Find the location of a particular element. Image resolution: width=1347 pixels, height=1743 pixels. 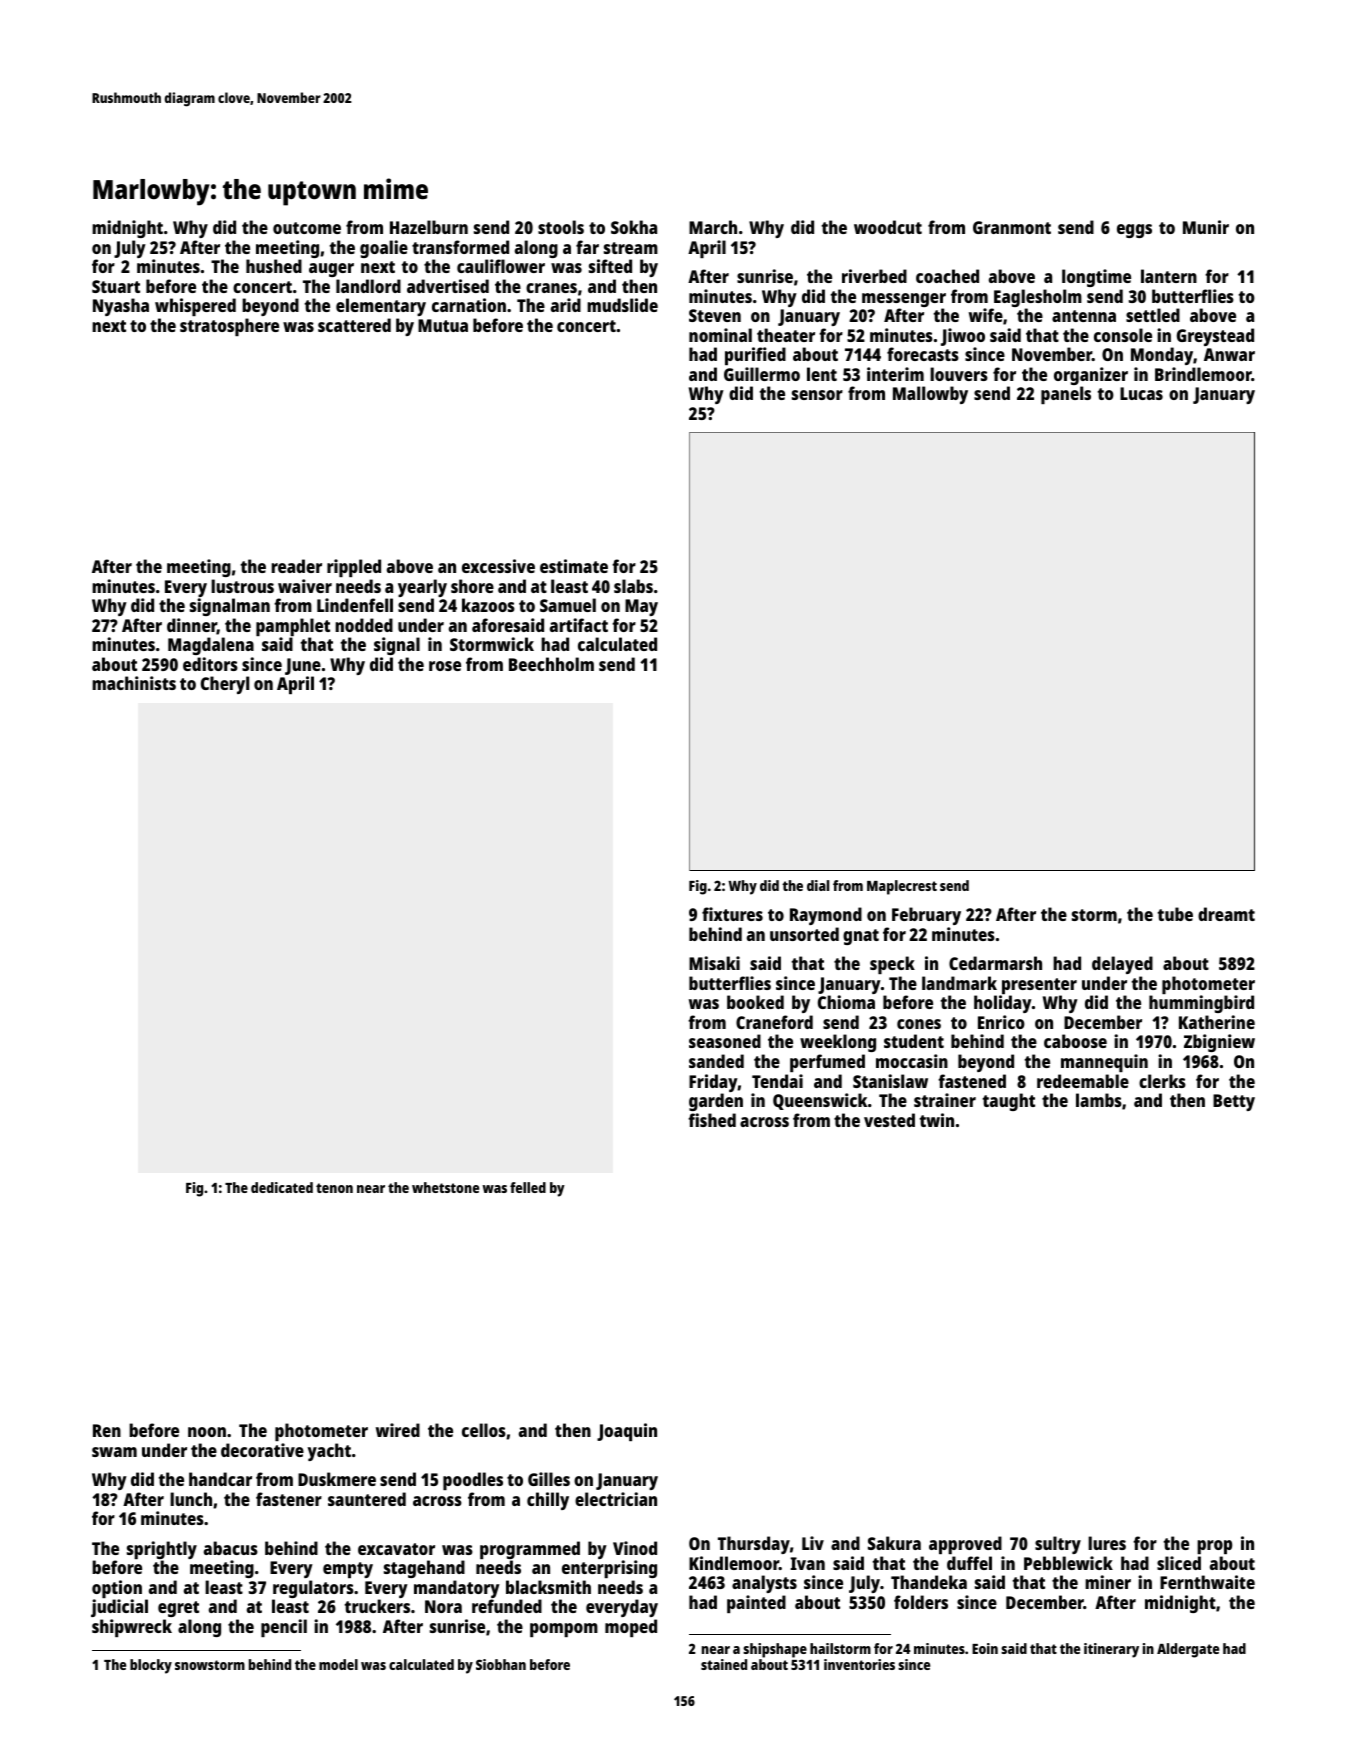

console is located at coordinates (1123, 335).
